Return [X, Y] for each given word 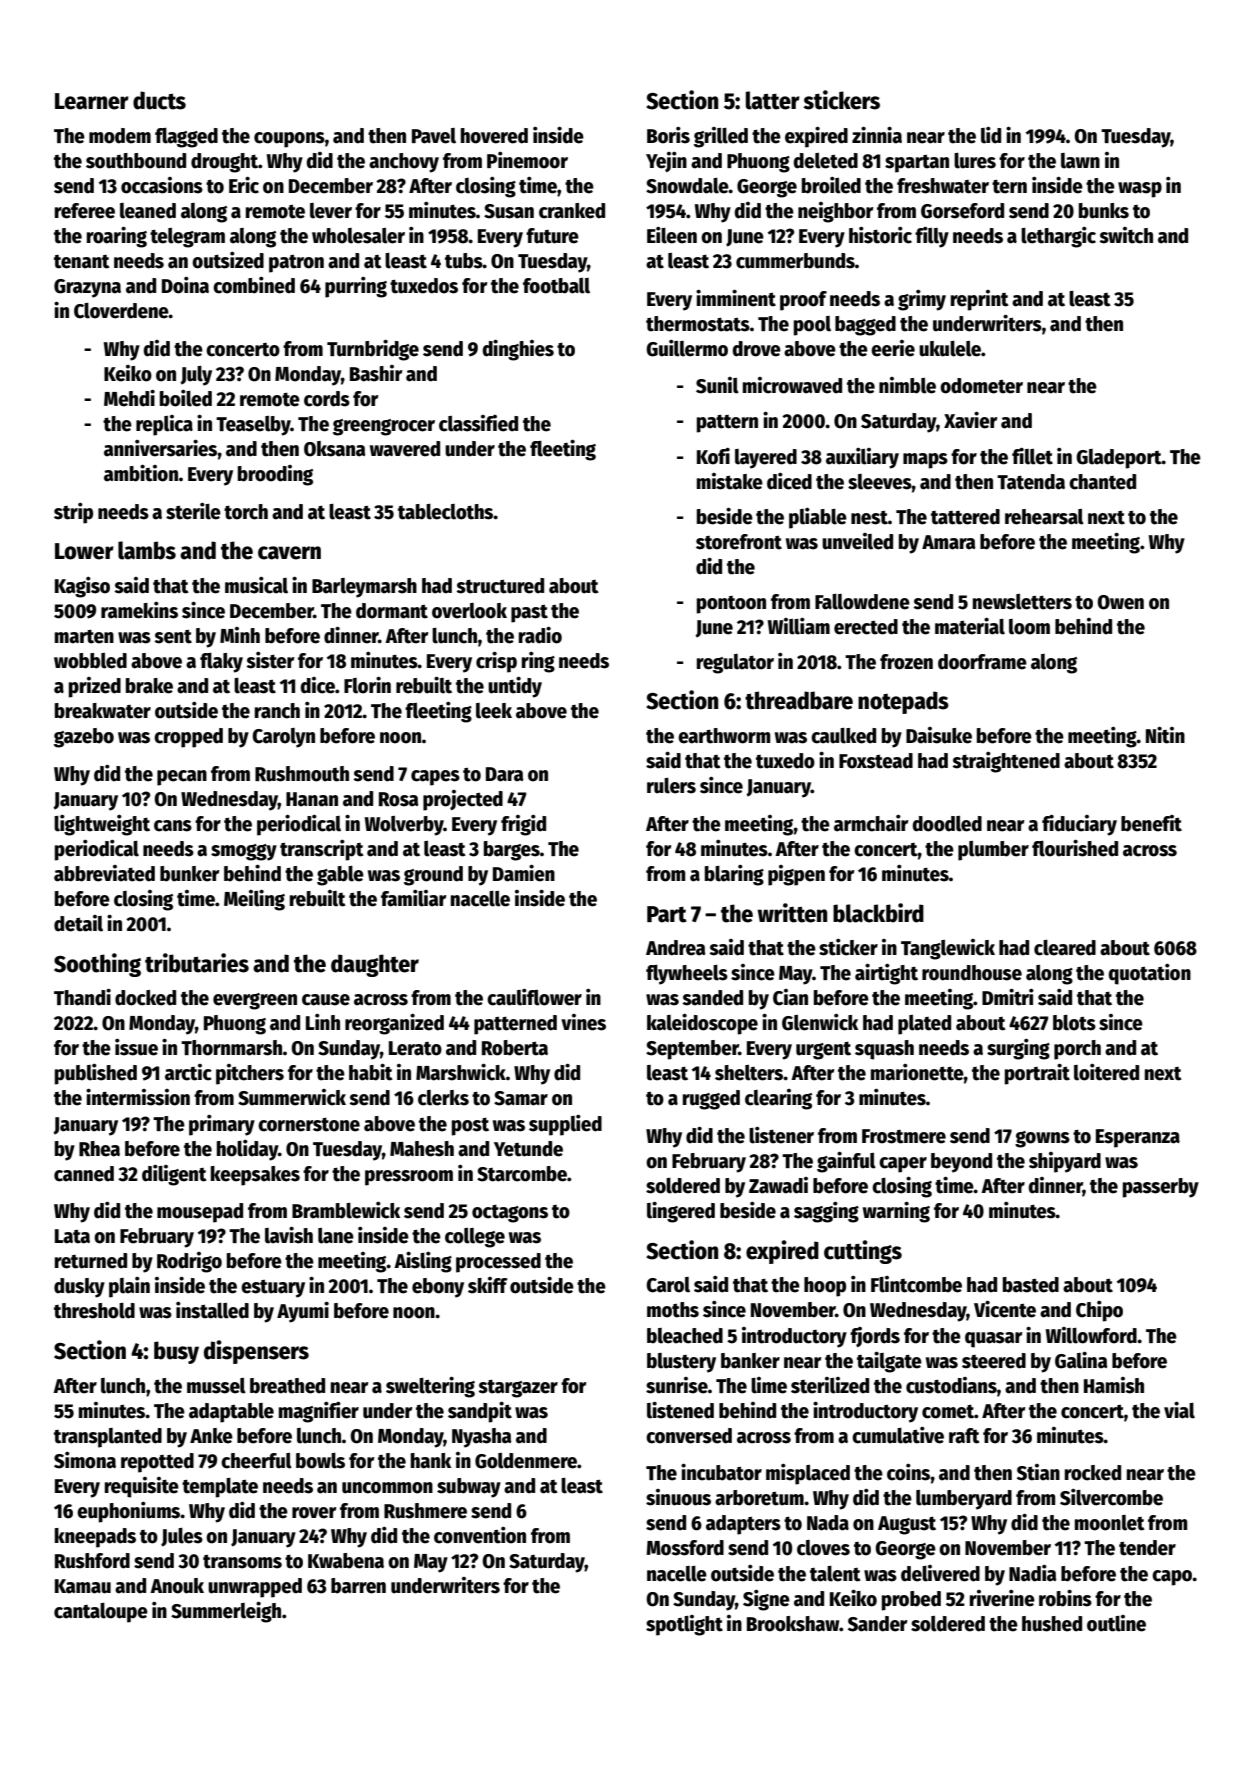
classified [478, 423]
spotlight [684, 1625]
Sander [877, 1624]
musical [256, 585]
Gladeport [1119, 459]
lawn [1080, 161]
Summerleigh [226, 1612]
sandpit [480, 1412]
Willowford [1091, 1335]
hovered [494, 136]
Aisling [423, 1262]
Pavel [434, 136]
